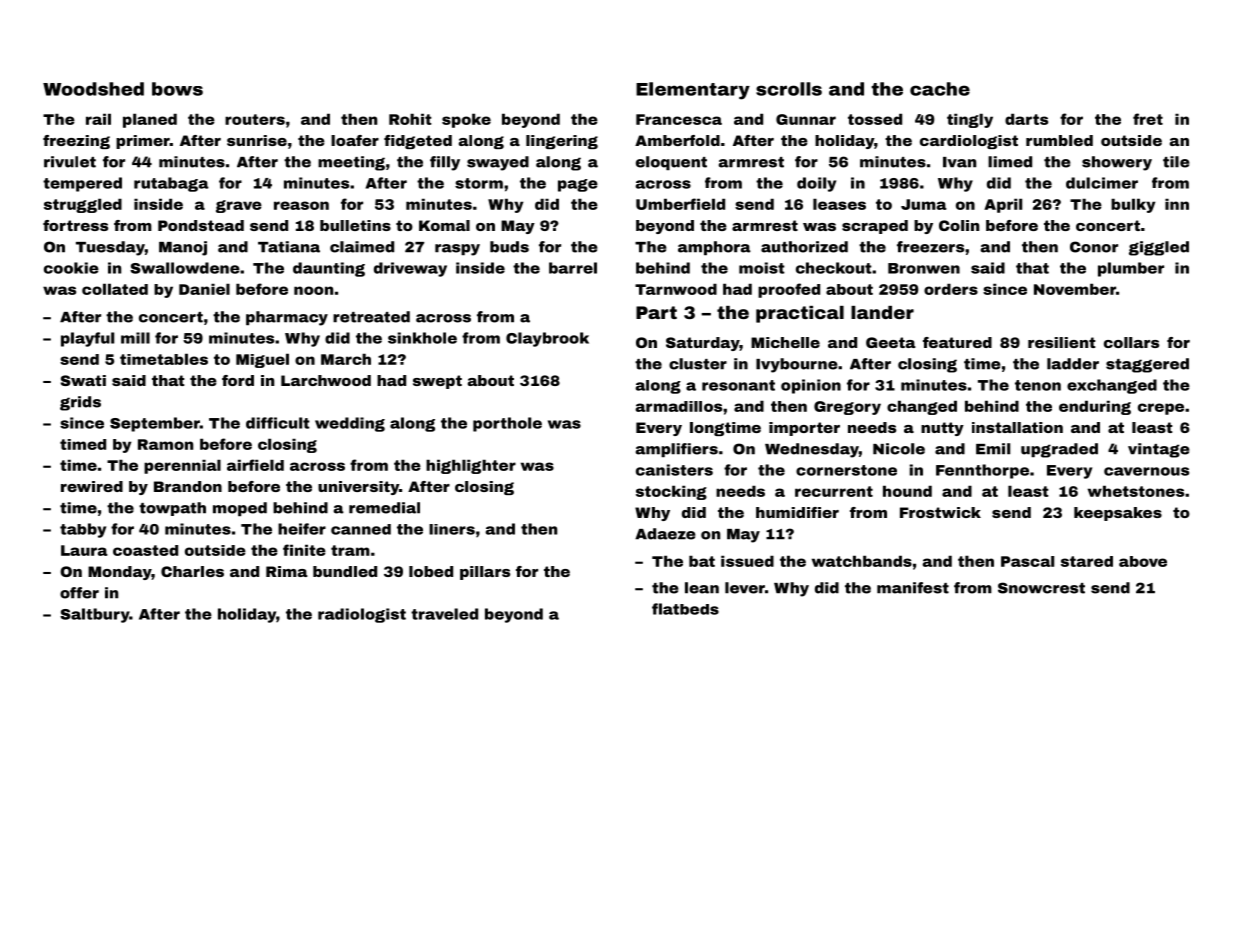 This image has height=952, width=1233. I want to click on flatbeds, so click(685, 609).
